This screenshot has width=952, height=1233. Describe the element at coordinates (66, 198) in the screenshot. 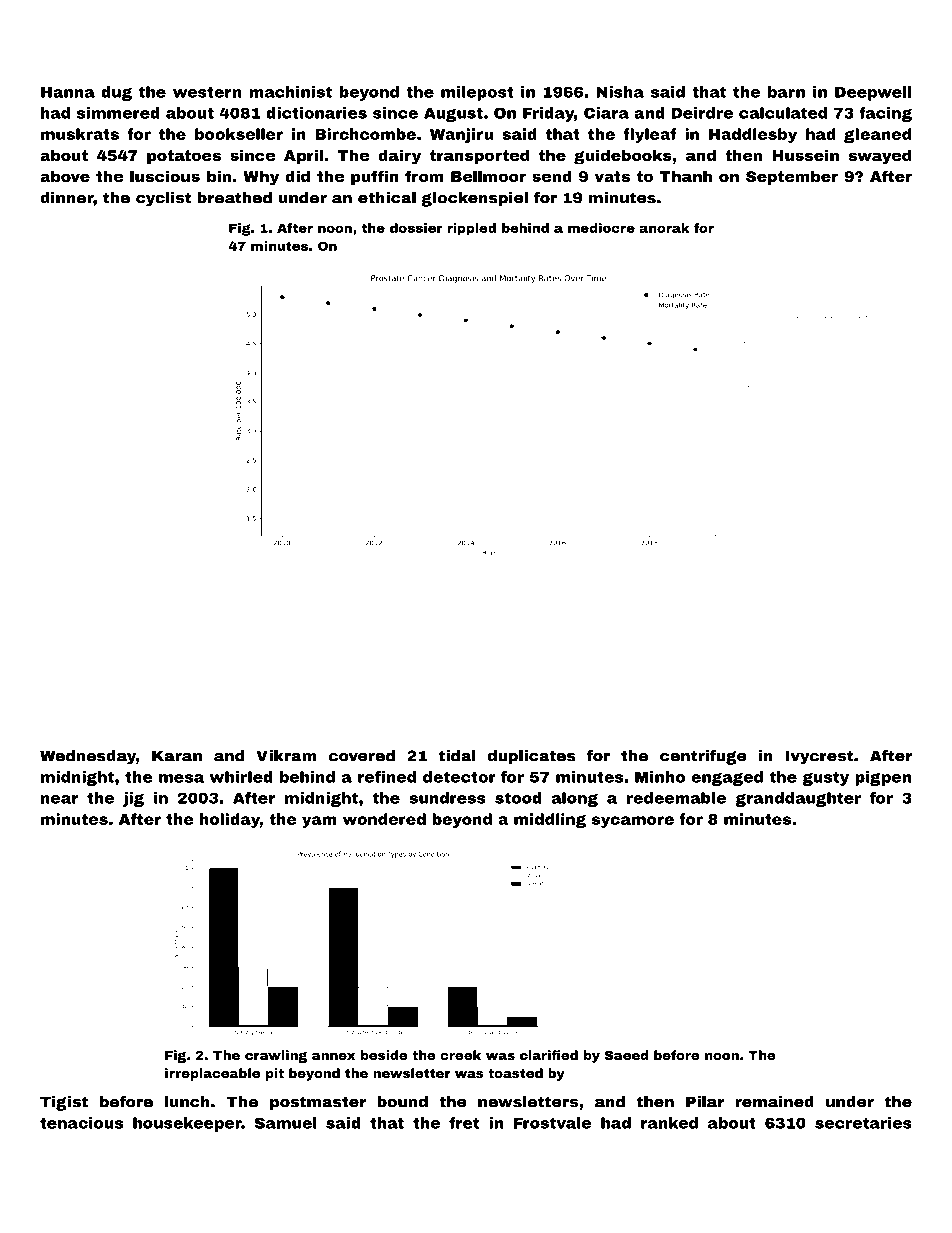

I see `dinner` at that location.
